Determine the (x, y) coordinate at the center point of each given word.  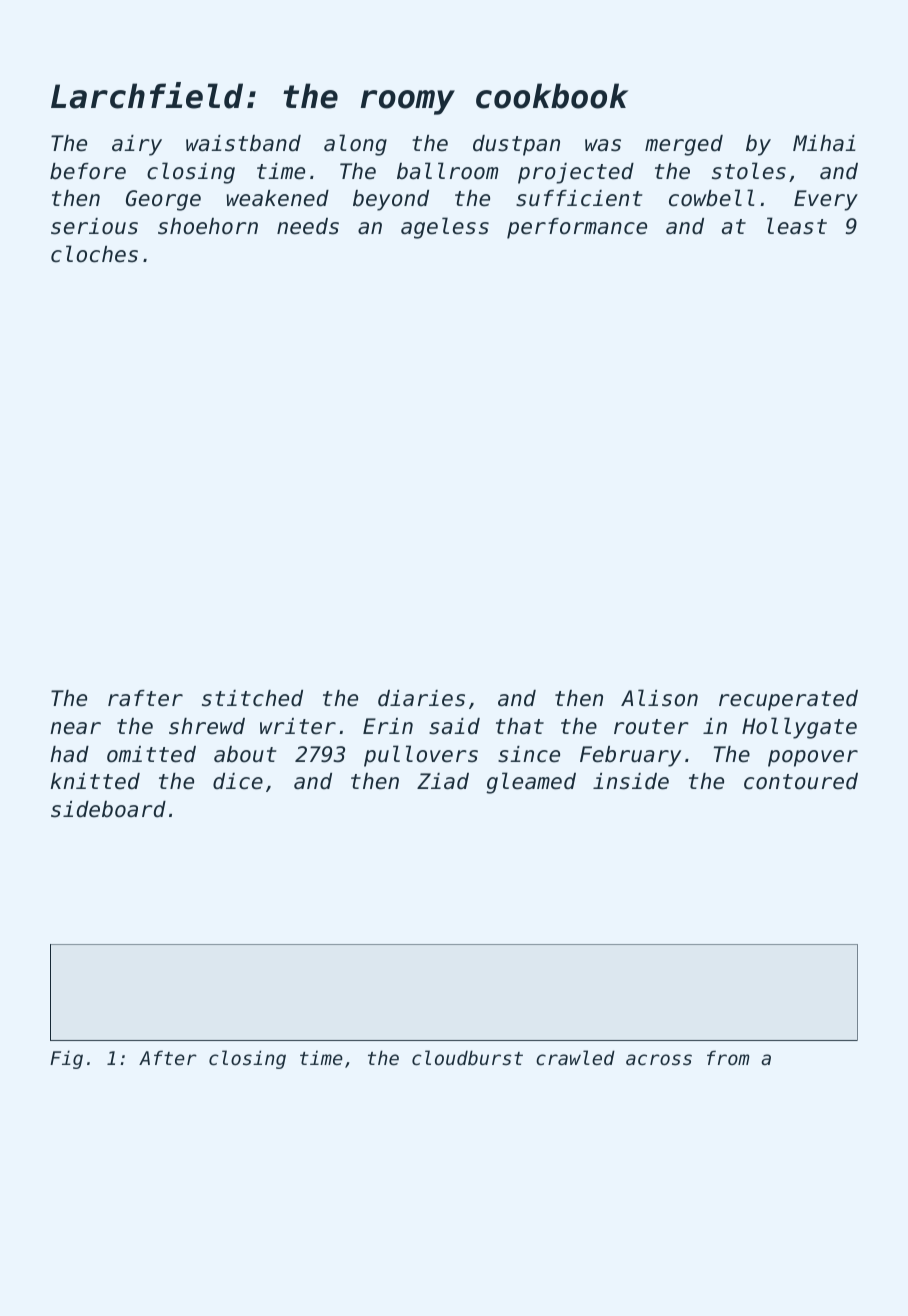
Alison (659, 698)
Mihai (824, 143)
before (88, 171)
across (659, 1060)
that (520, 726)
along (355, 145)
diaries (421, 698)
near (75, 728)
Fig (66, 1059)
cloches (94, 254)
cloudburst (467, 1057)
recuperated (788, 700)
